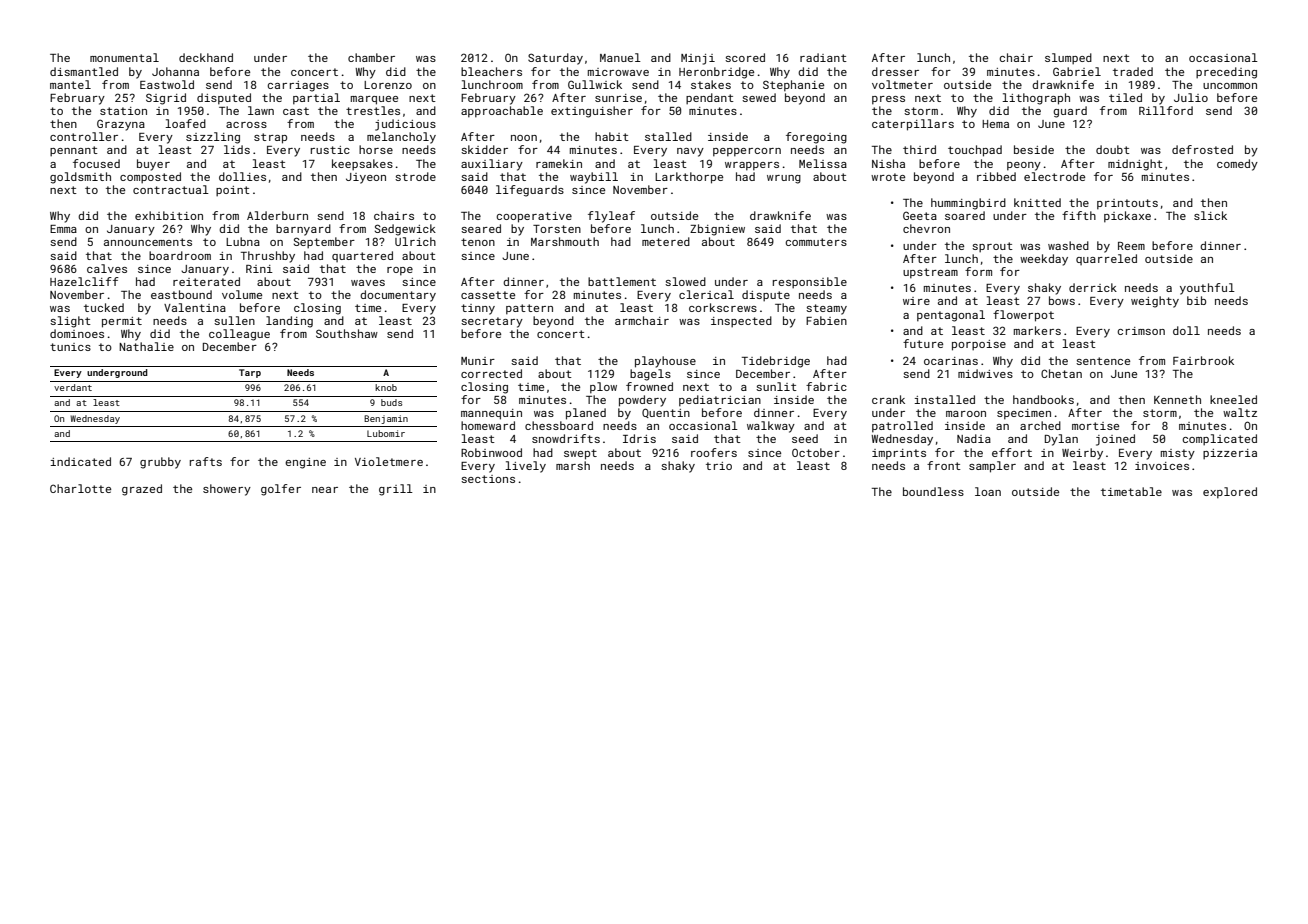 The height and width of the page is (924, 1308). What do you see at coordinates (810, 283) in the page?
I see `responsible` at bounding box center [810, 283].
